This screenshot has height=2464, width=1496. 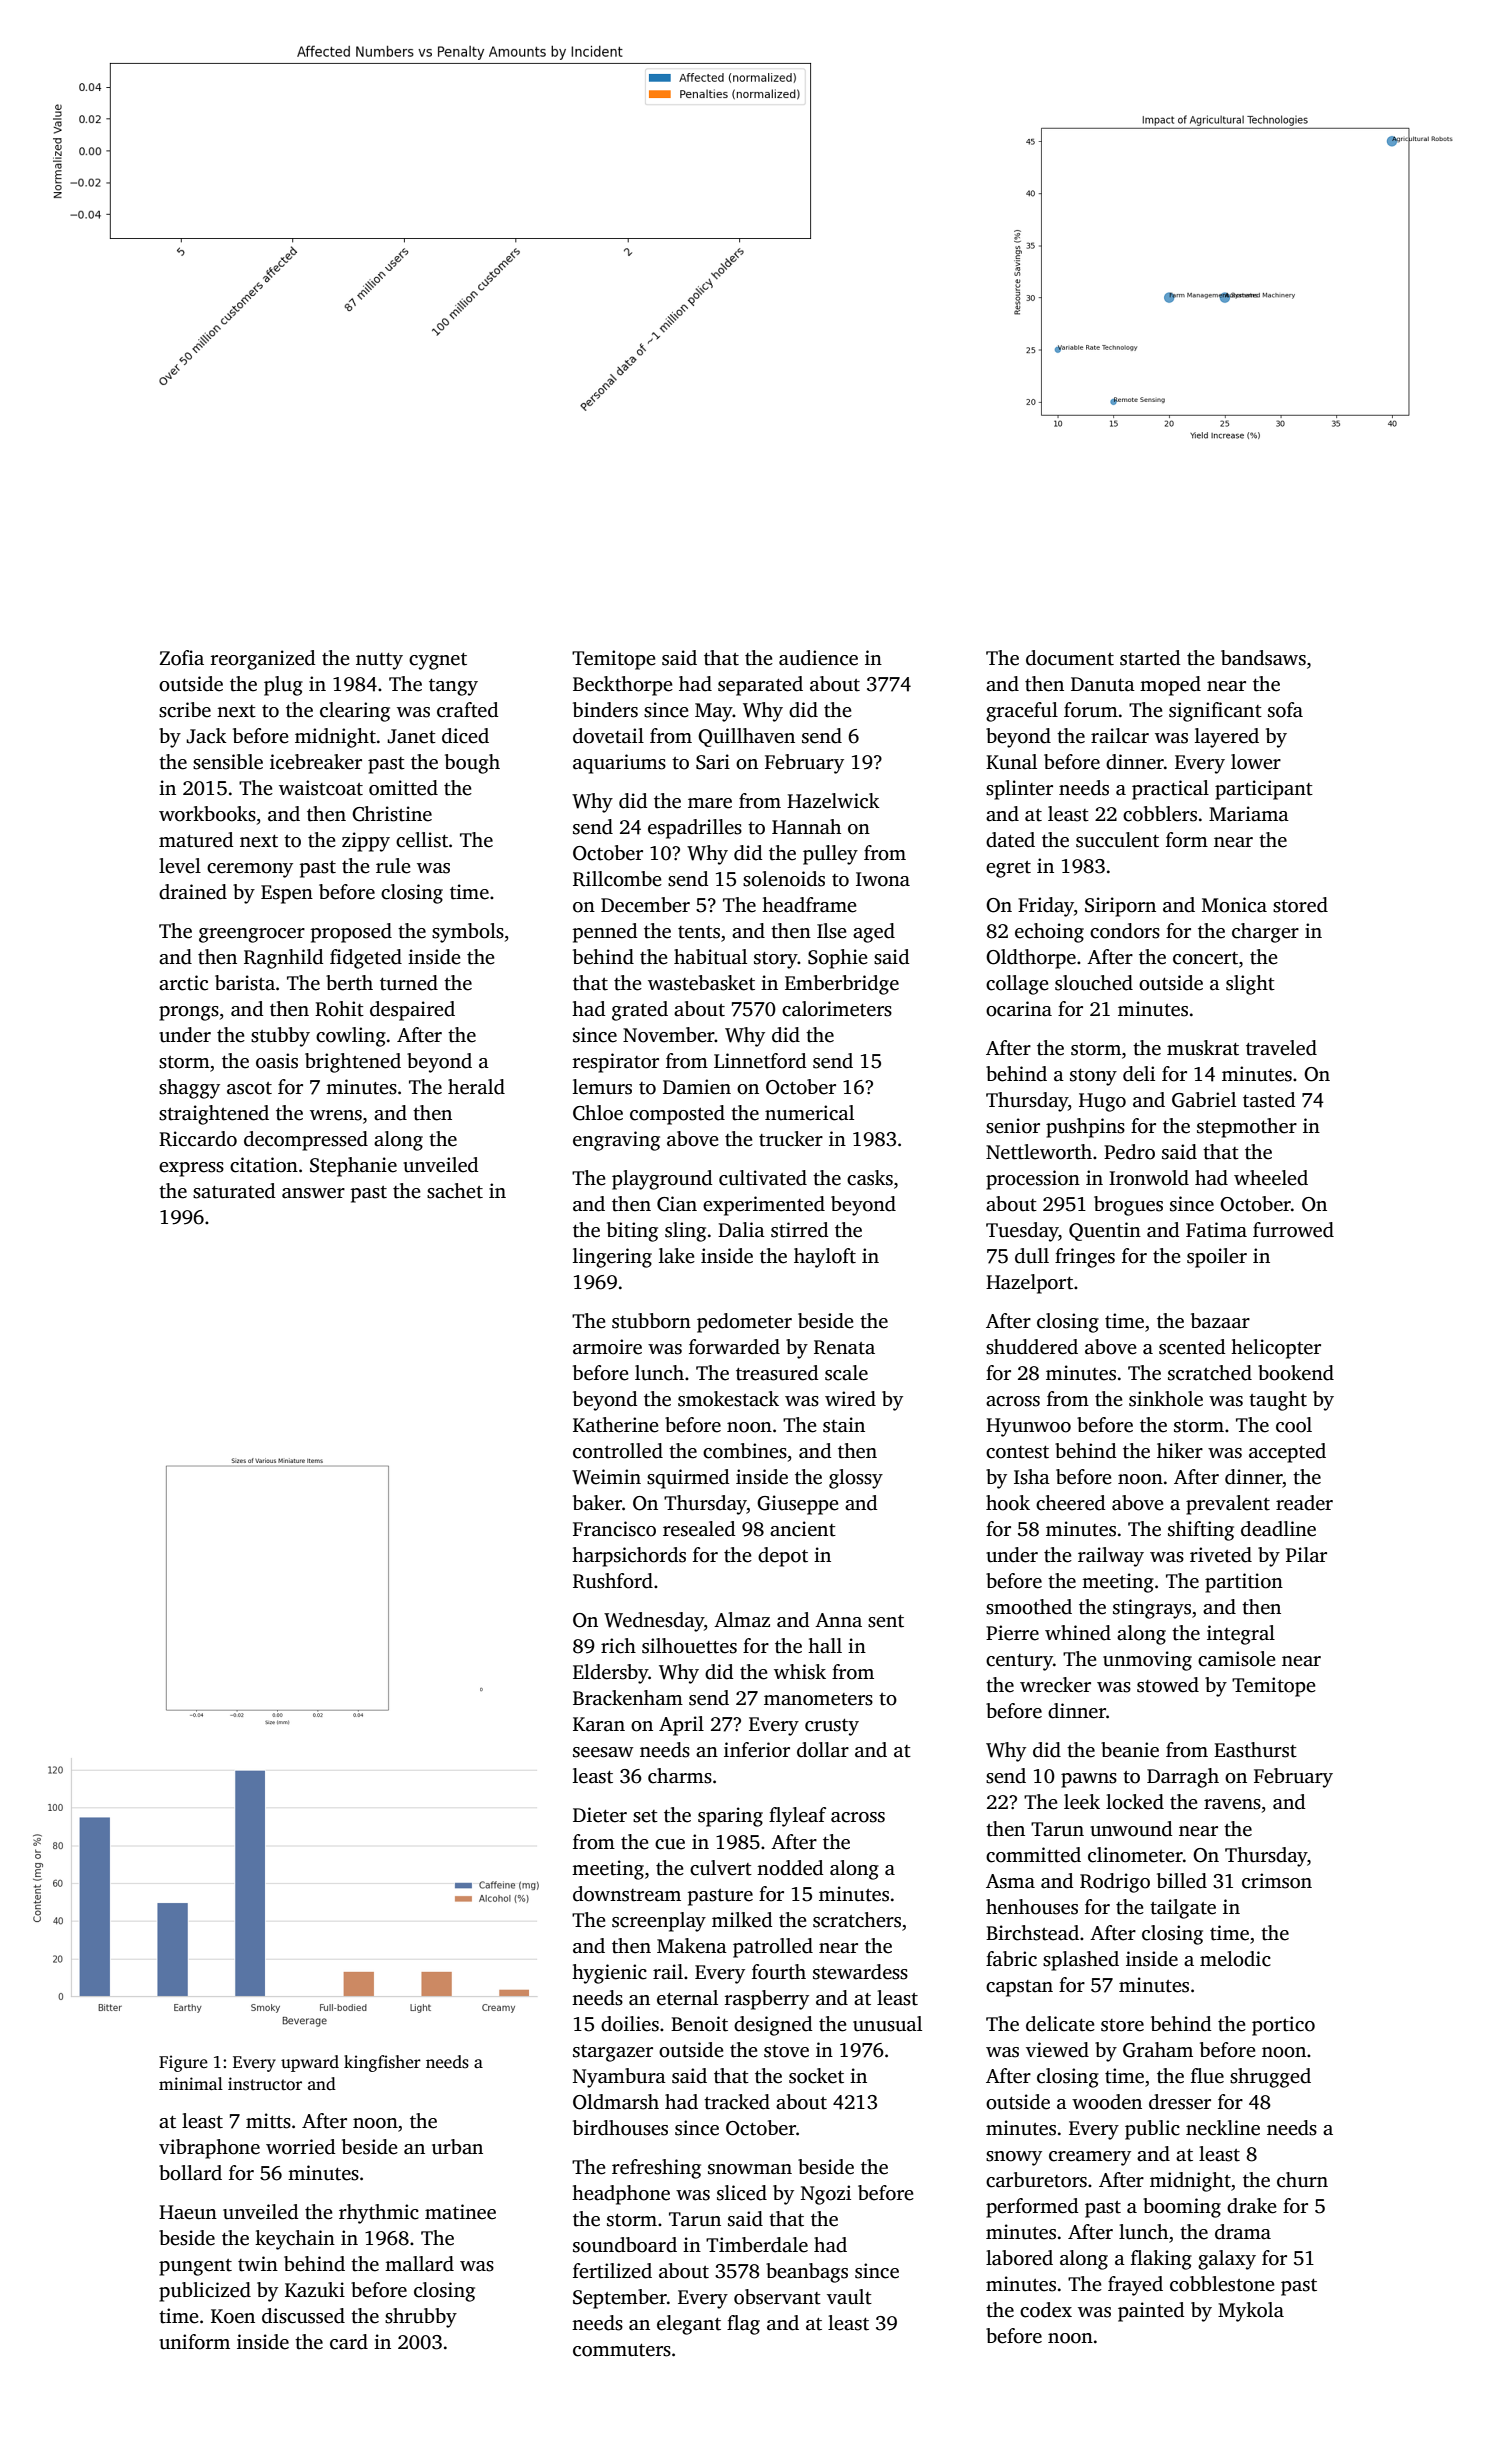 I want to click on Ironwold, so click(x=1149, y=1178).
